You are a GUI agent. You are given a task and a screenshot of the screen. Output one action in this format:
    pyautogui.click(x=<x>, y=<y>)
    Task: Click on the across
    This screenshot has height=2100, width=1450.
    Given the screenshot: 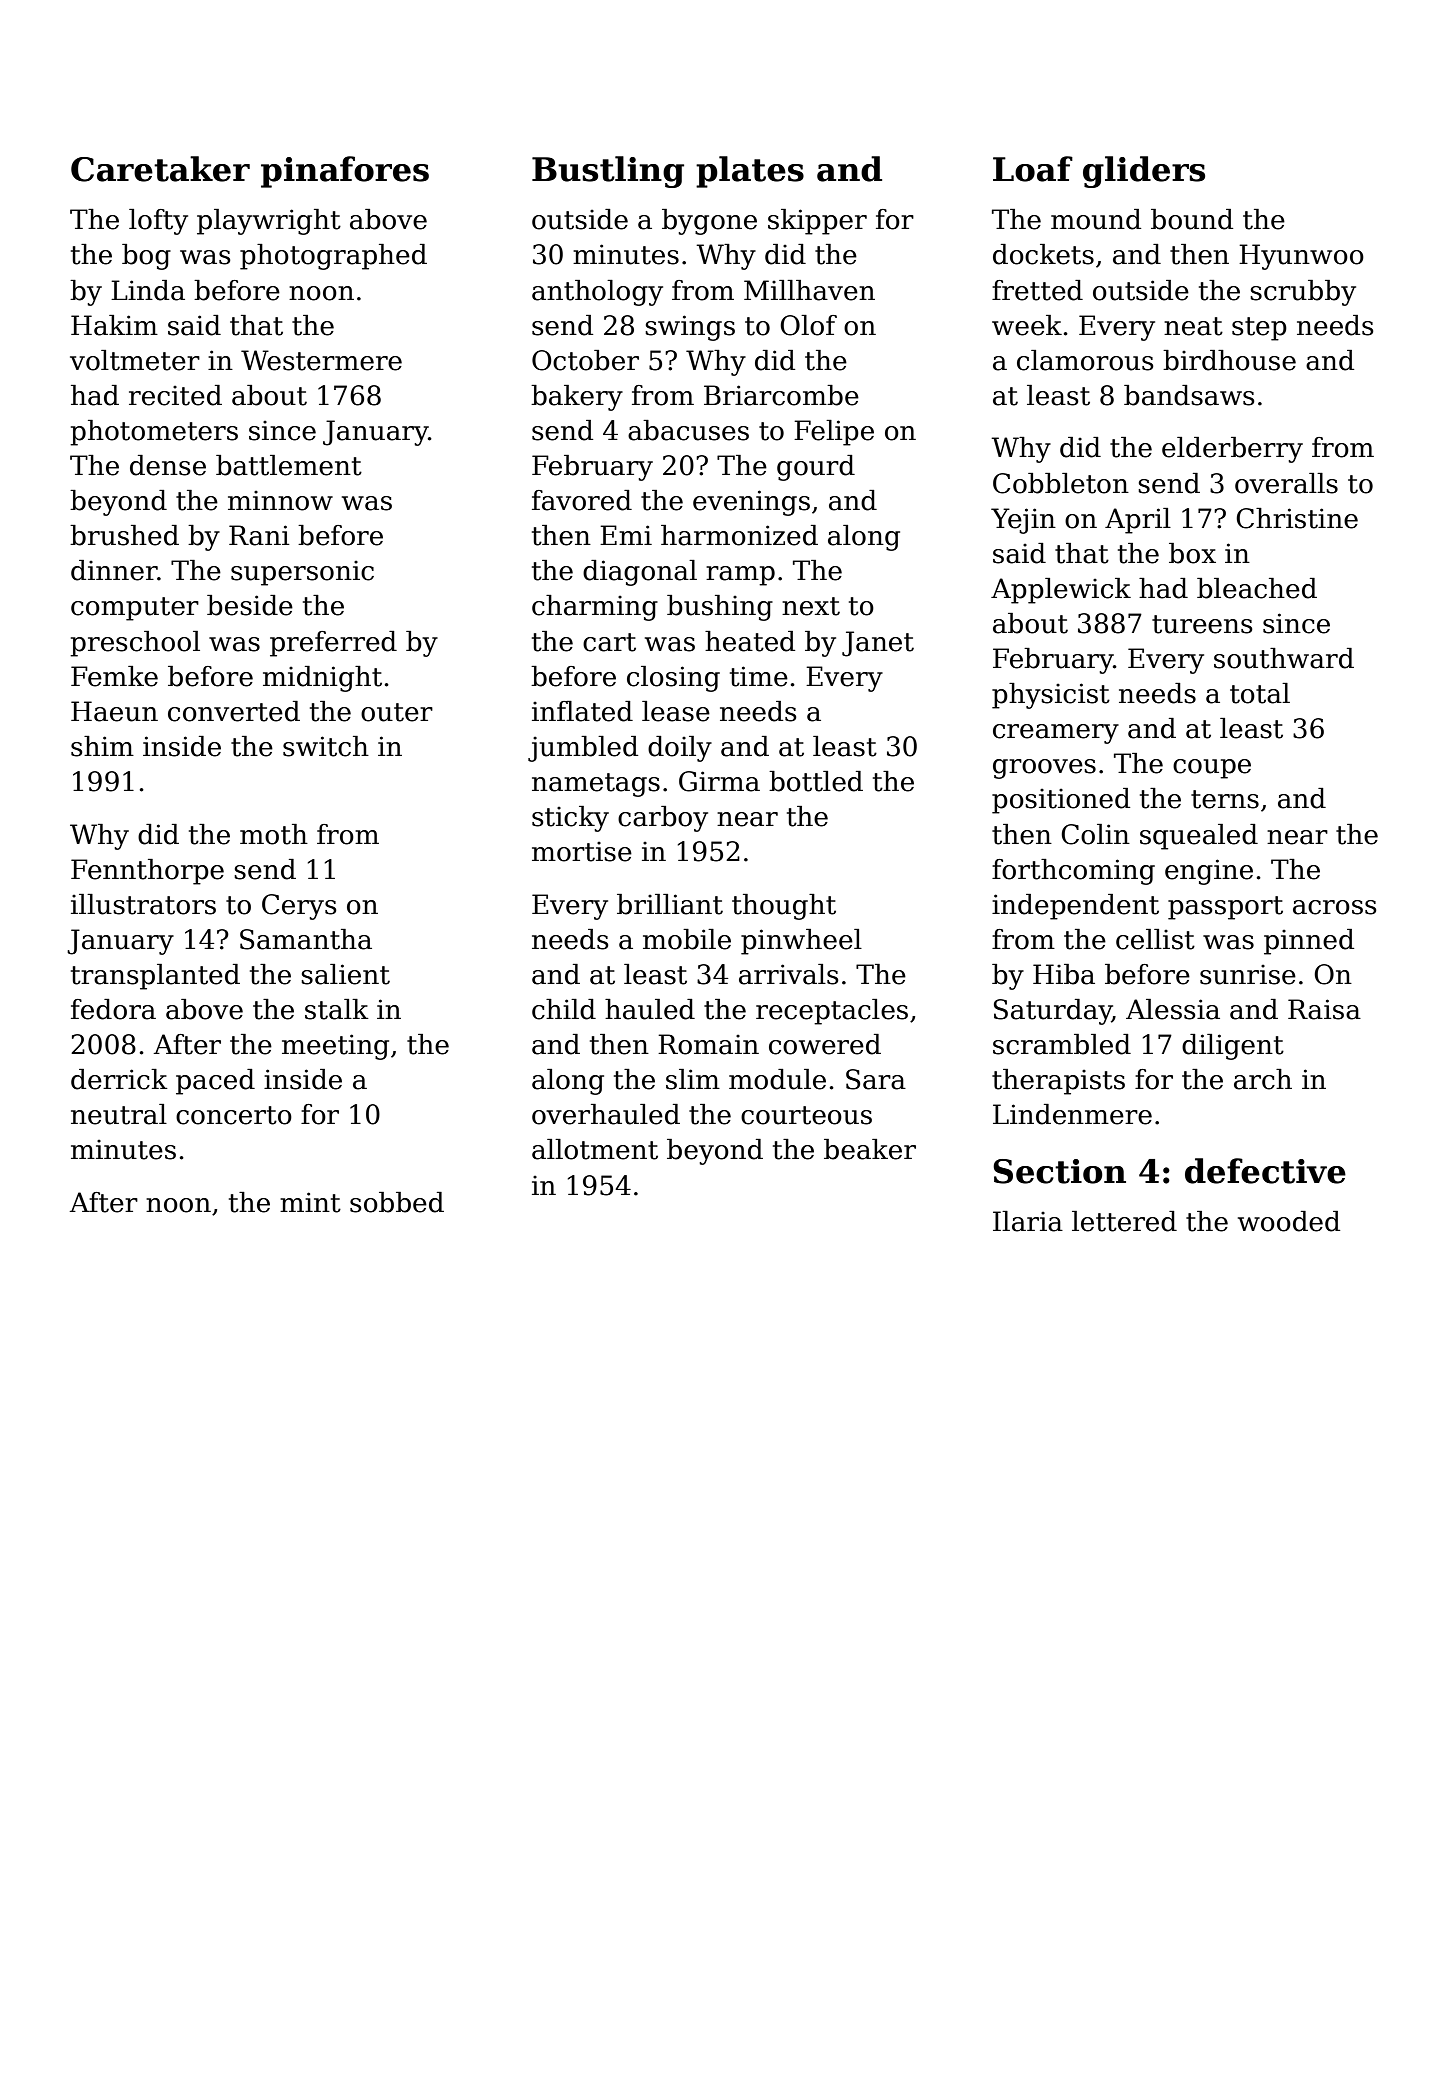 What is the action you would take?
    pyautogui.click(x=1335, y=907)
